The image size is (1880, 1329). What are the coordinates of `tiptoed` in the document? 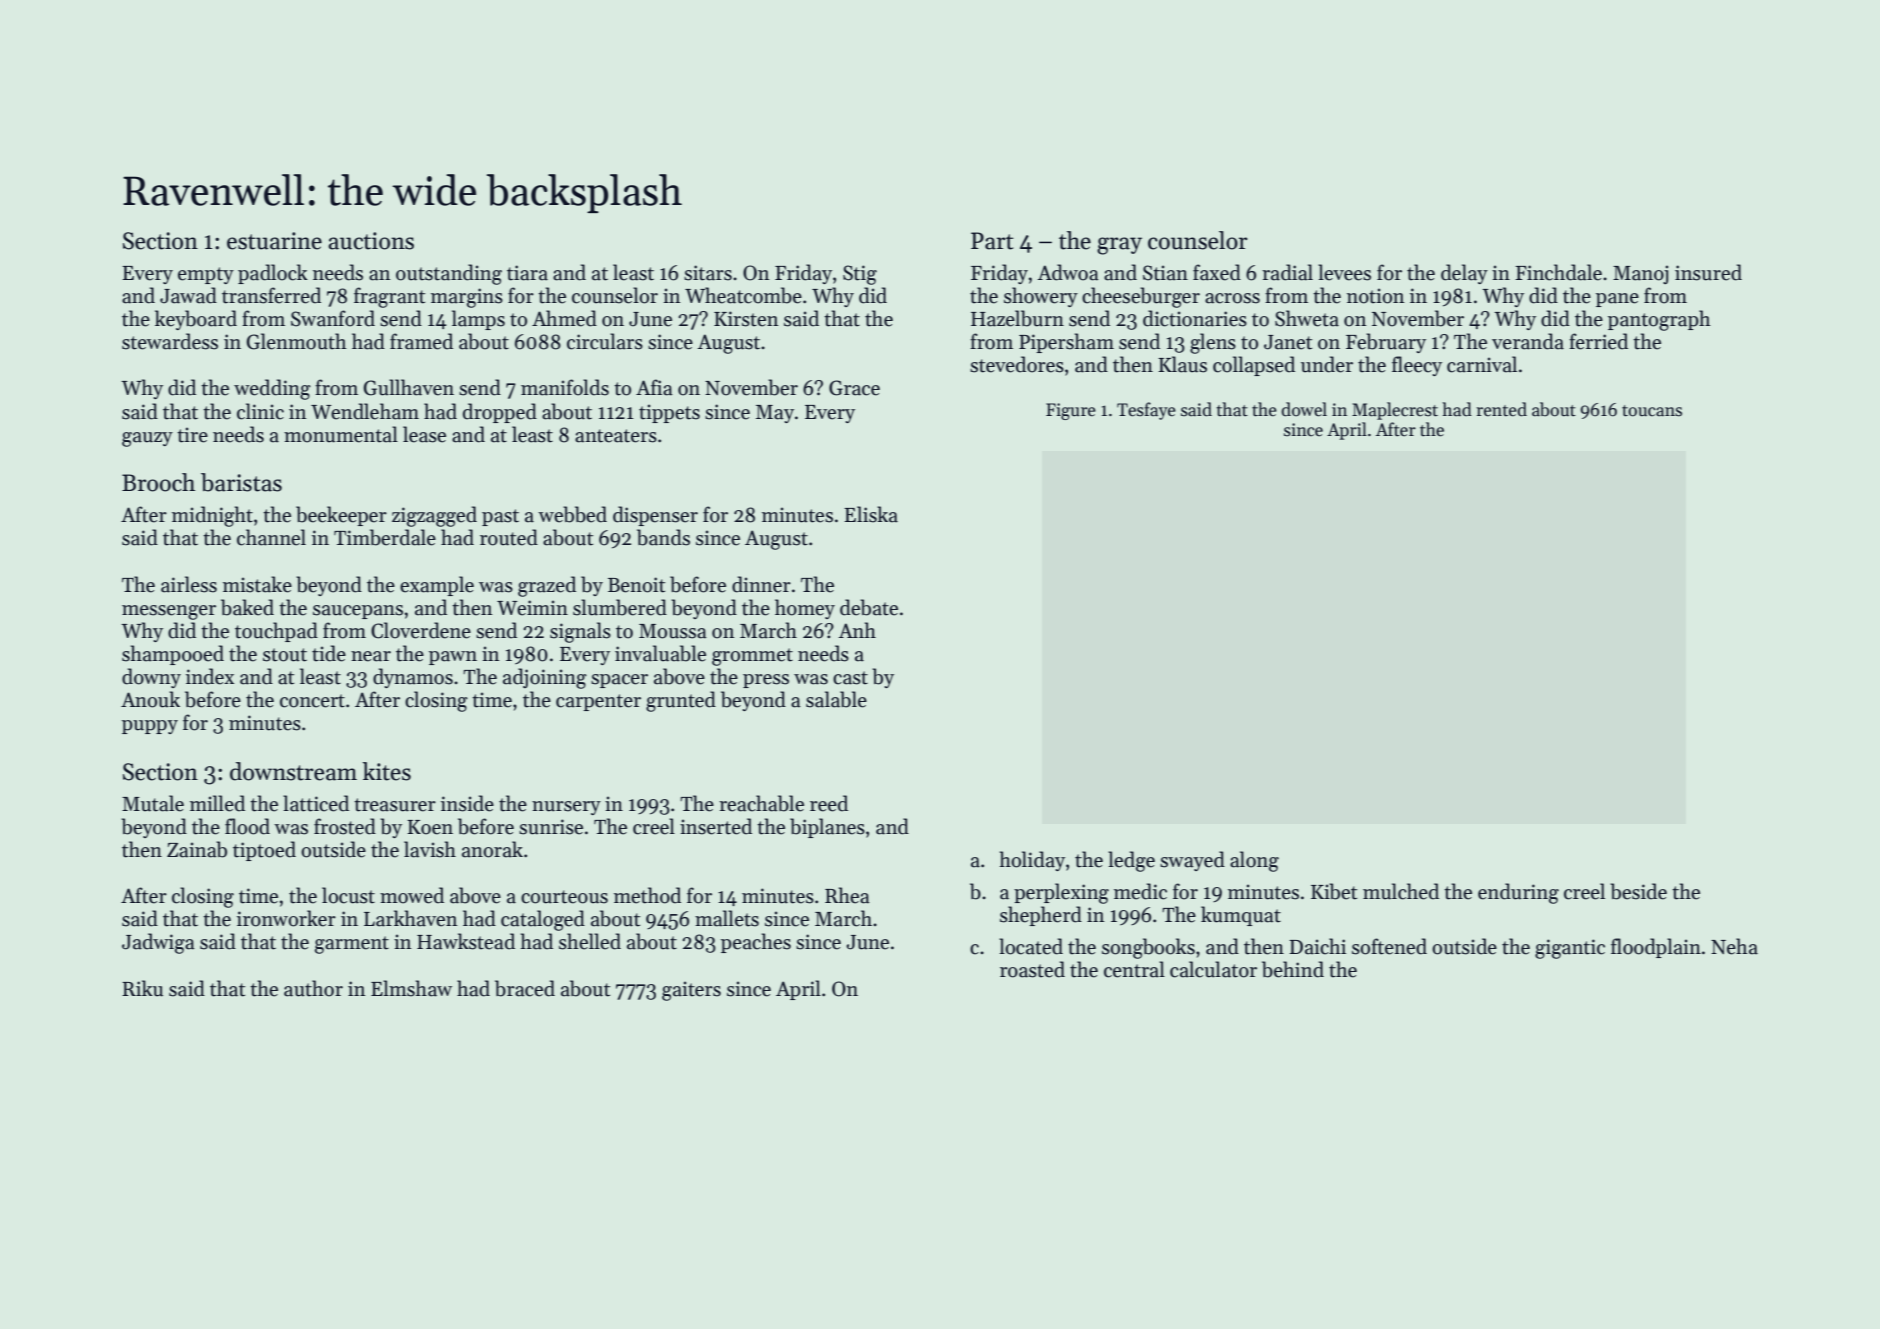 It's located at (264, 851).
